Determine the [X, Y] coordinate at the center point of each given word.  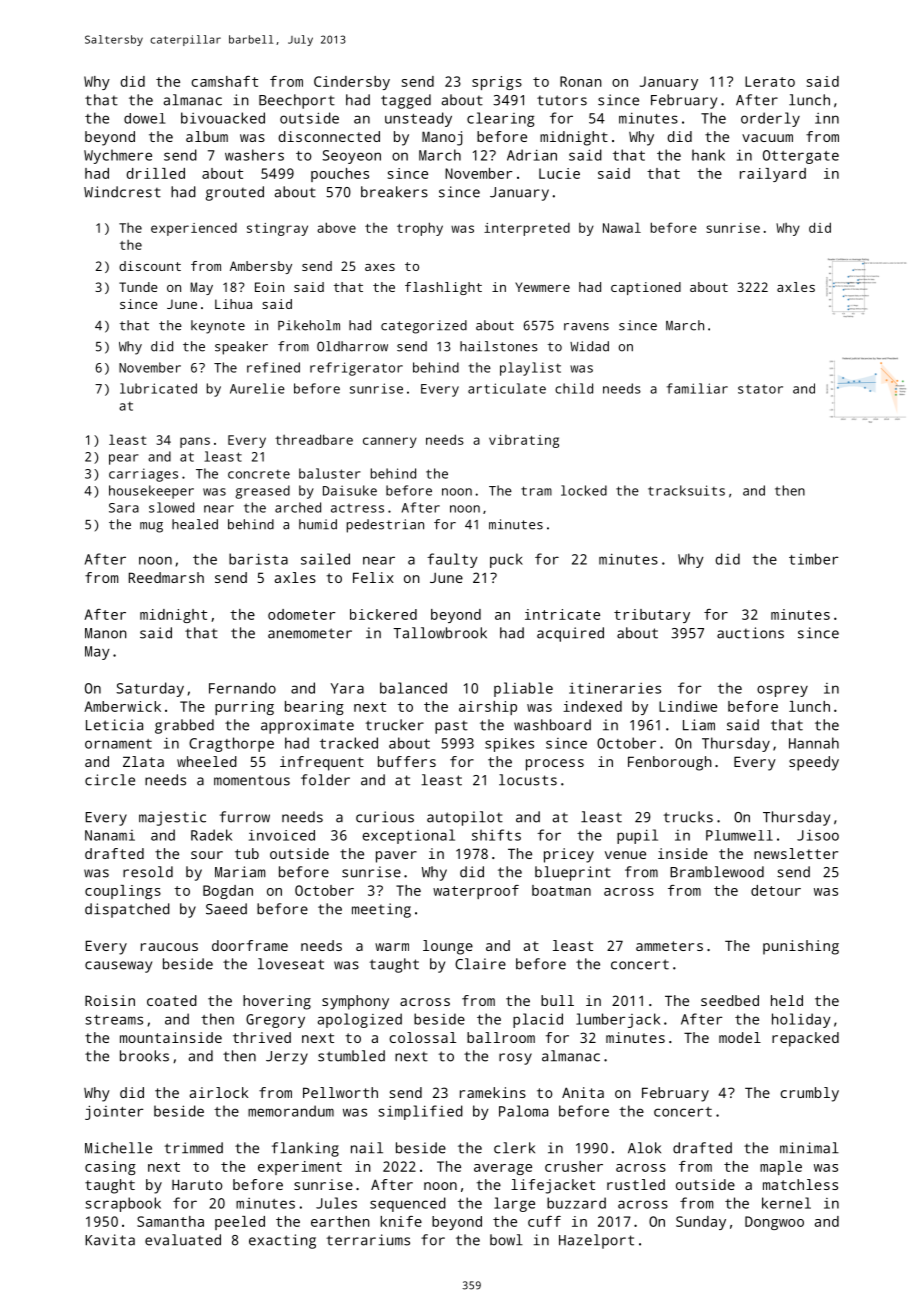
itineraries [615, 688]
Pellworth [340, 1092]
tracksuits [686, 490]
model [740, 1037]
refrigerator [356, 369]
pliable [523, 689]
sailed [325, 559]
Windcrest [122, 192]
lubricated [158, 388]
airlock [219, 1092]
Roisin [110, 1000]
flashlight [443, 288]
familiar [697, 388]
